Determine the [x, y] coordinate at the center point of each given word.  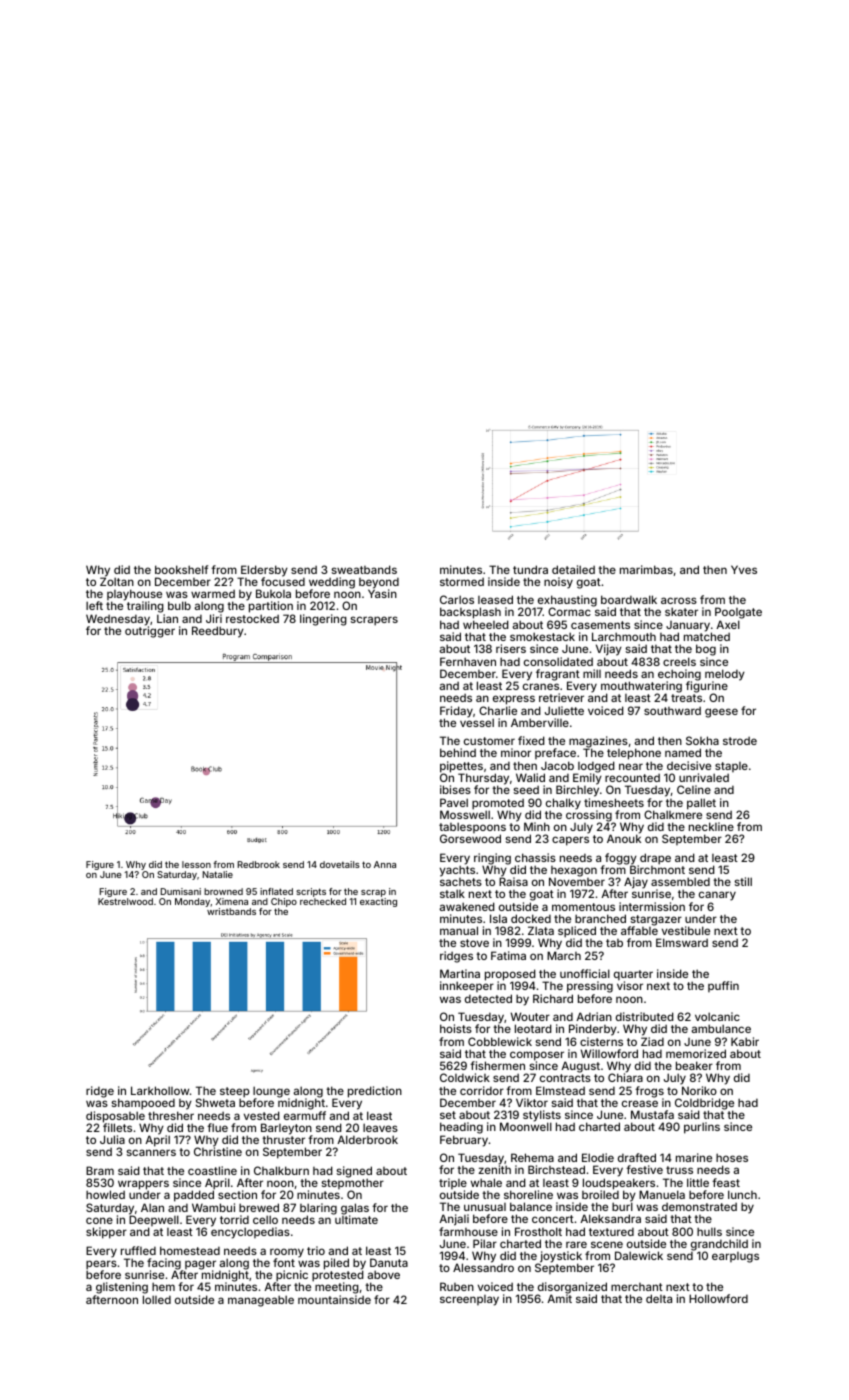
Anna [385, 864]
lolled [157, 1299]
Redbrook [258, 864]
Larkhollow [160, 1090]
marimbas [646, 569]
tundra [530, 569]
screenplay [469, 1300]
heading [461, 1128]
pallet [701, 804]
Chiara [625, 1078]
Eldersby [264, 571]
